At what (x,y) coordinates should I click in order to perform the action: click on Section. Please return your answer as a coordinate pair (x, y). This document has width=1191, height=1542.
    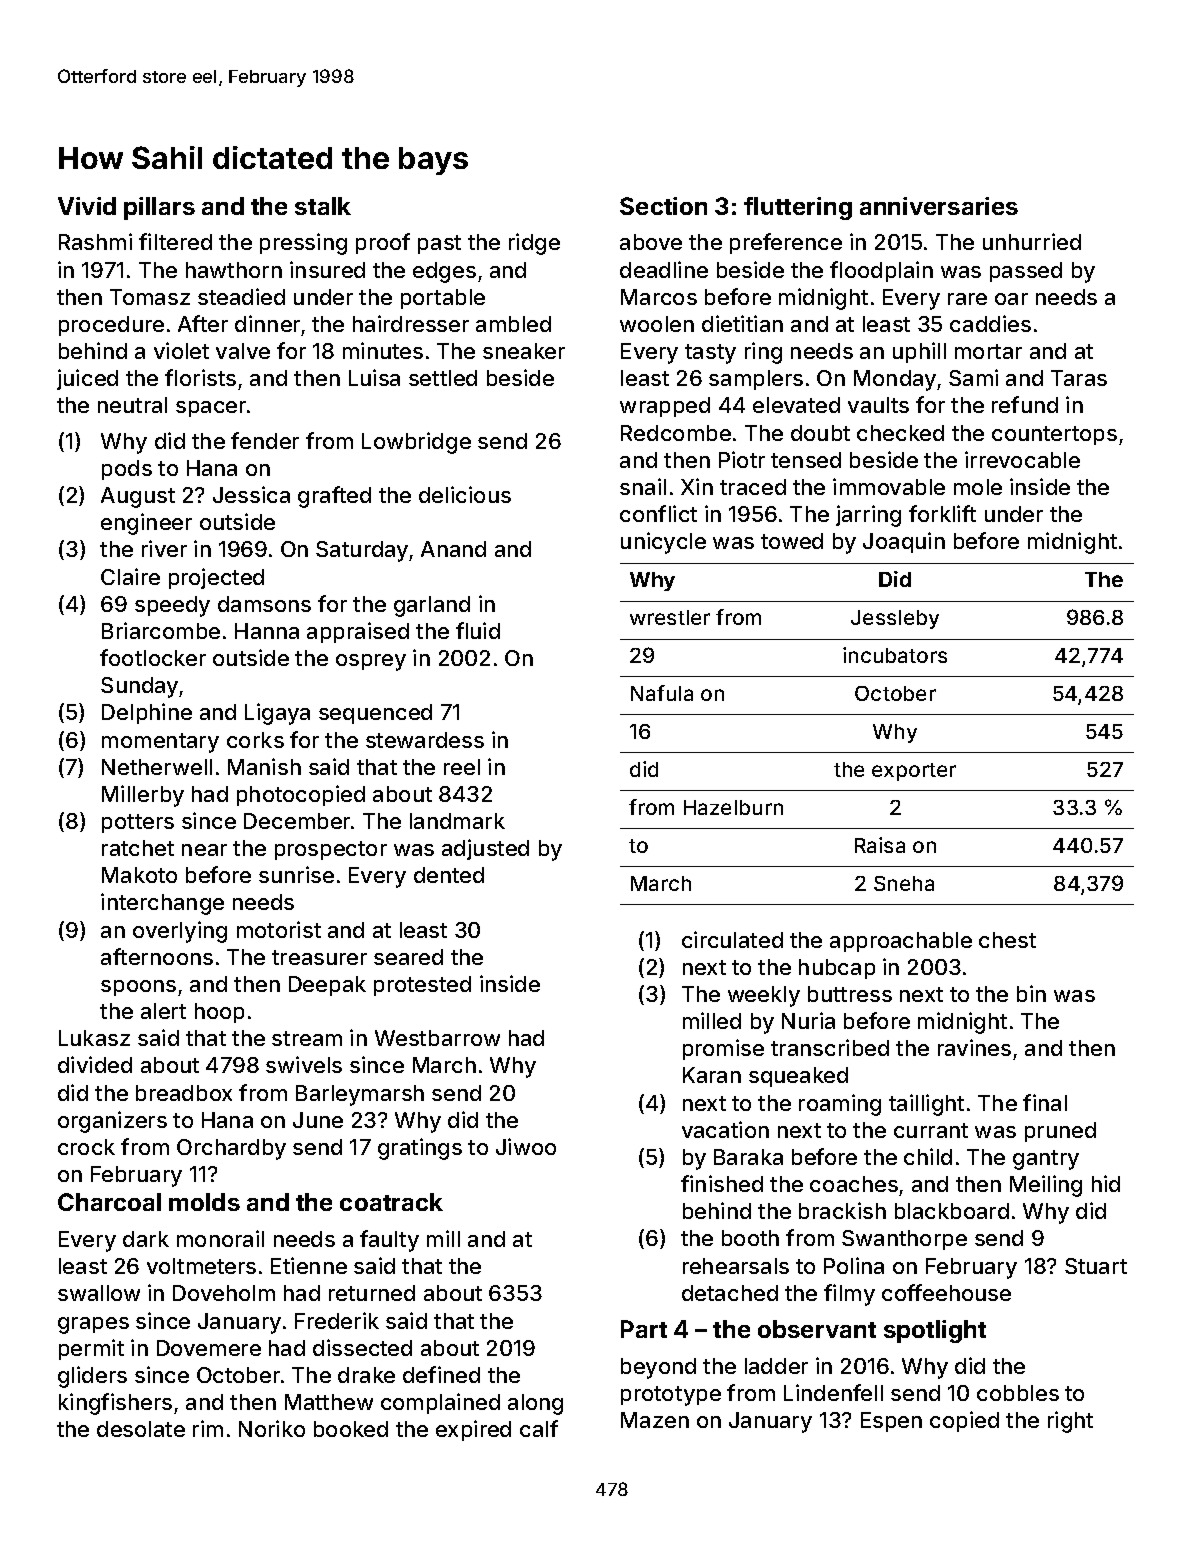
    Looking at the image, I should click on (663, 206).
